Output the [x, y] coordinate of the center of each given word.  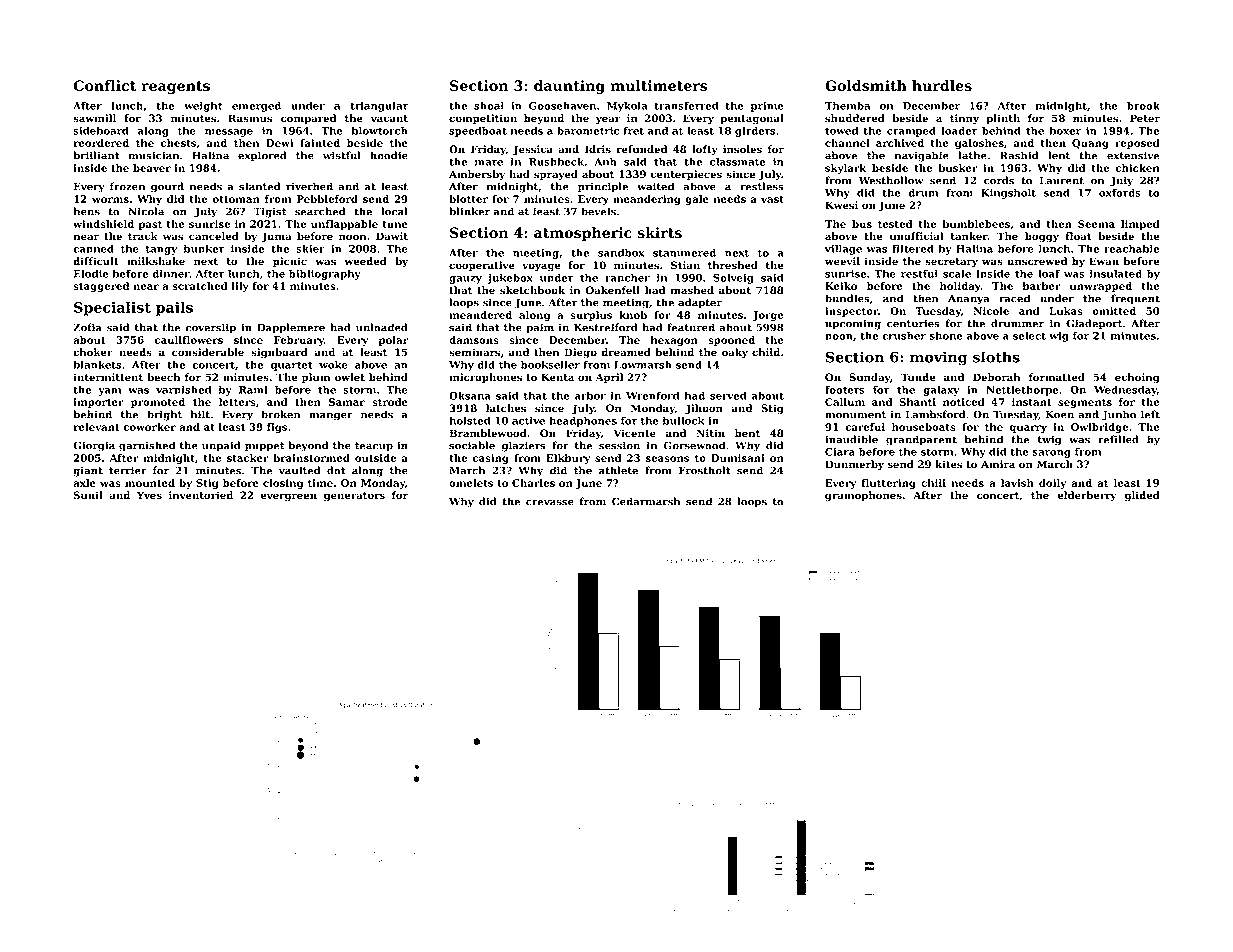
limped [1140, 225]
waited [655, 186]
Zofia [87, 327]
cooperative [482, 266]
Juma [276, 237]
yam [109, 392]
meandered [480, 315]
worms [110, 200]
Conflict [105, 85]
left [1150, 414]
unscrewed [1037, 261]
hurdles [942, 85]
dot [336, 470]
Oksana [470, 395]
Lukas [1066, 311]
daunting [569, 87]
